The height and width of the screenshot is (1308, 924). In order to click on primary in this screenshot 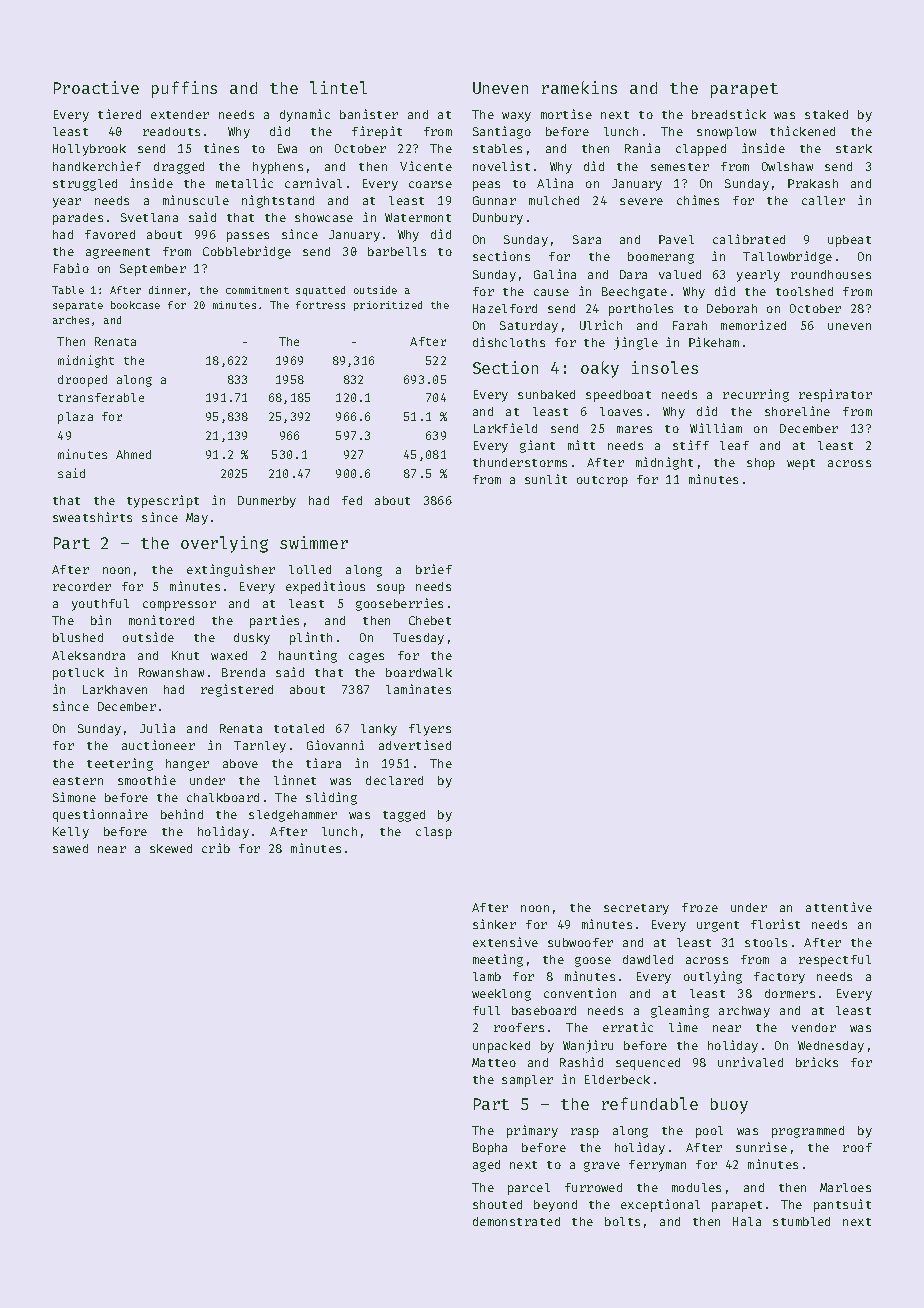, I will do `click(532, 1131)`.
